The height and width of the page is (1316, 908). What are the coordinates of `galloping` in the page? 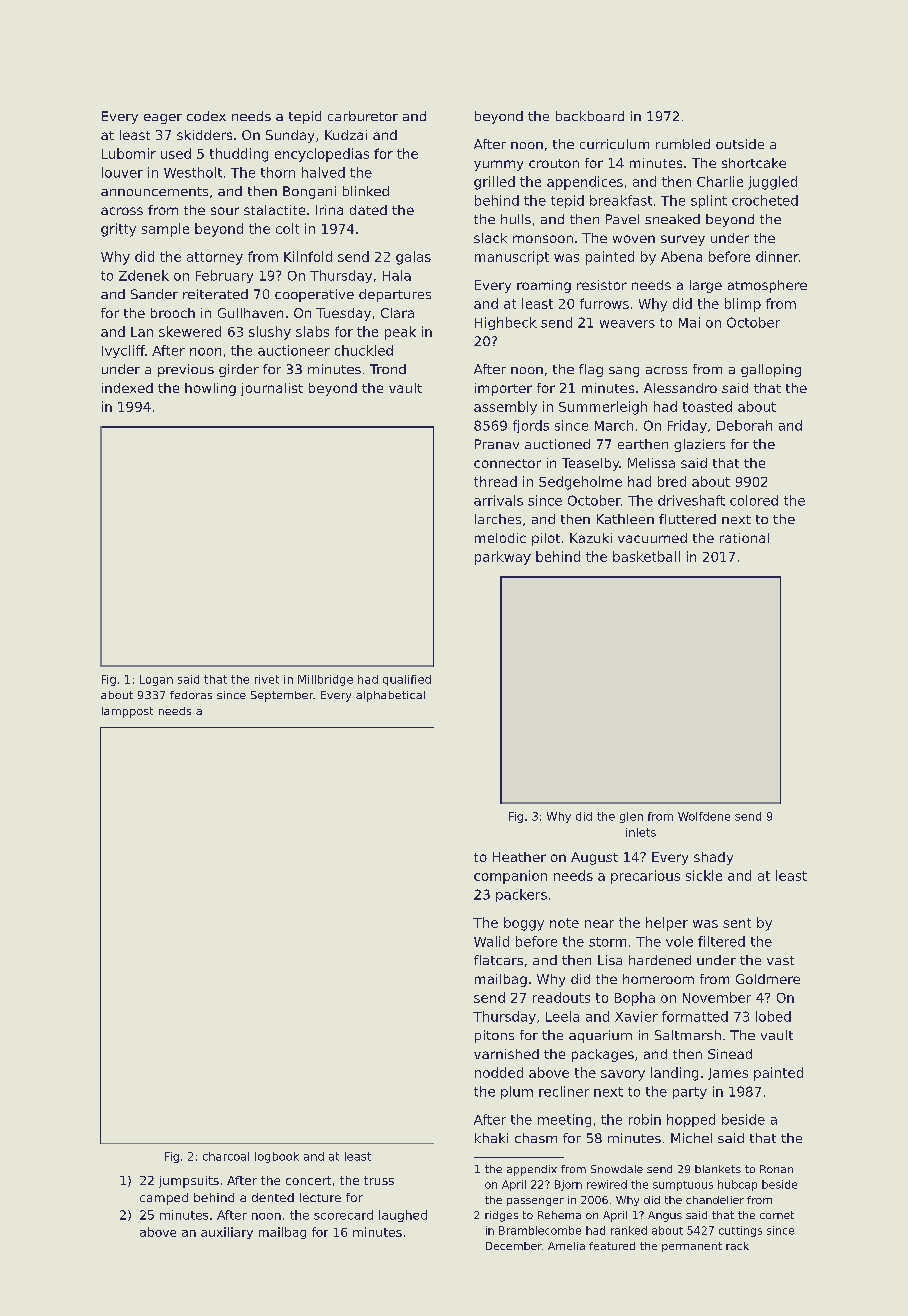 It's located at (771, 370).
